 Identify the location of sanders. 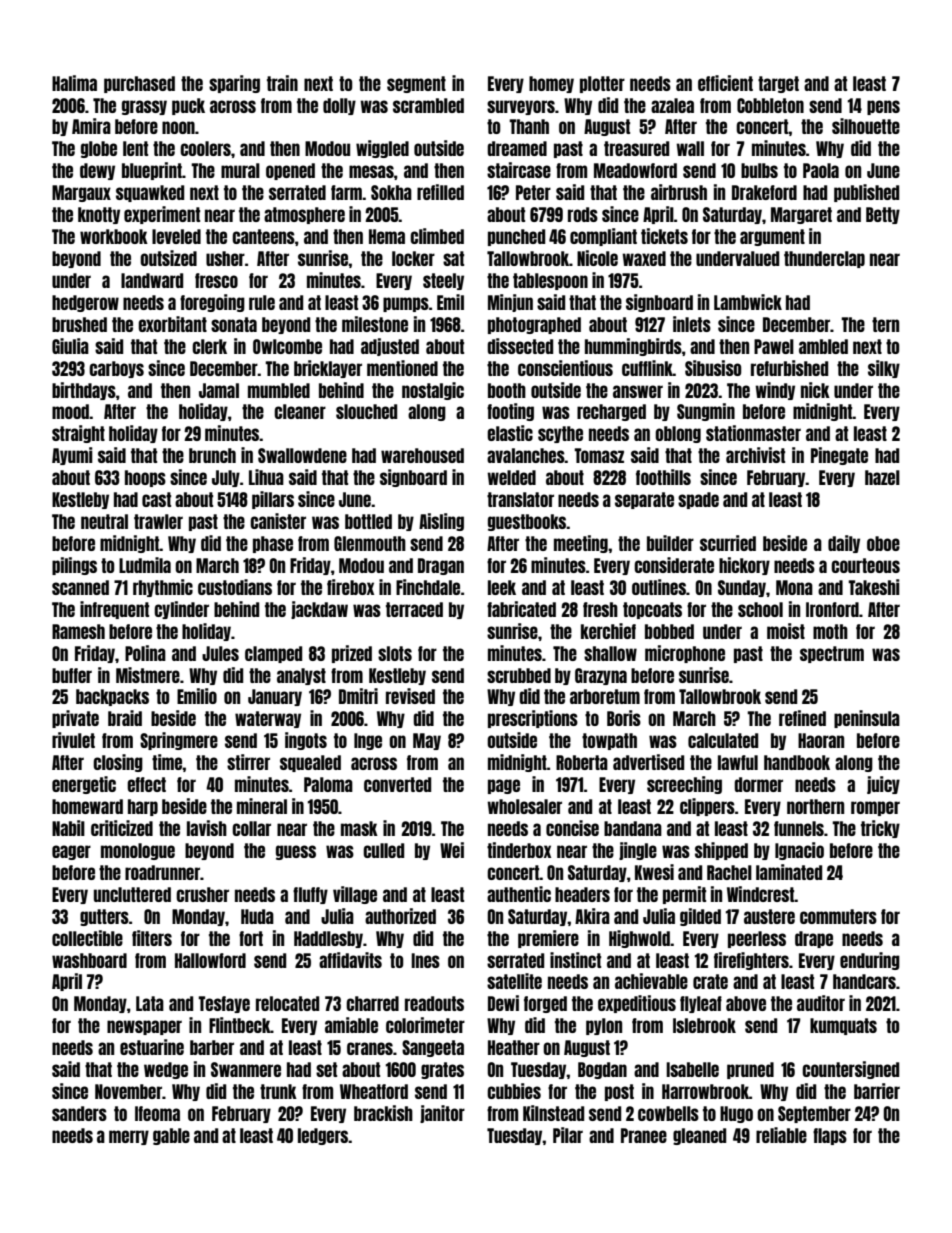
(79, 1113).
